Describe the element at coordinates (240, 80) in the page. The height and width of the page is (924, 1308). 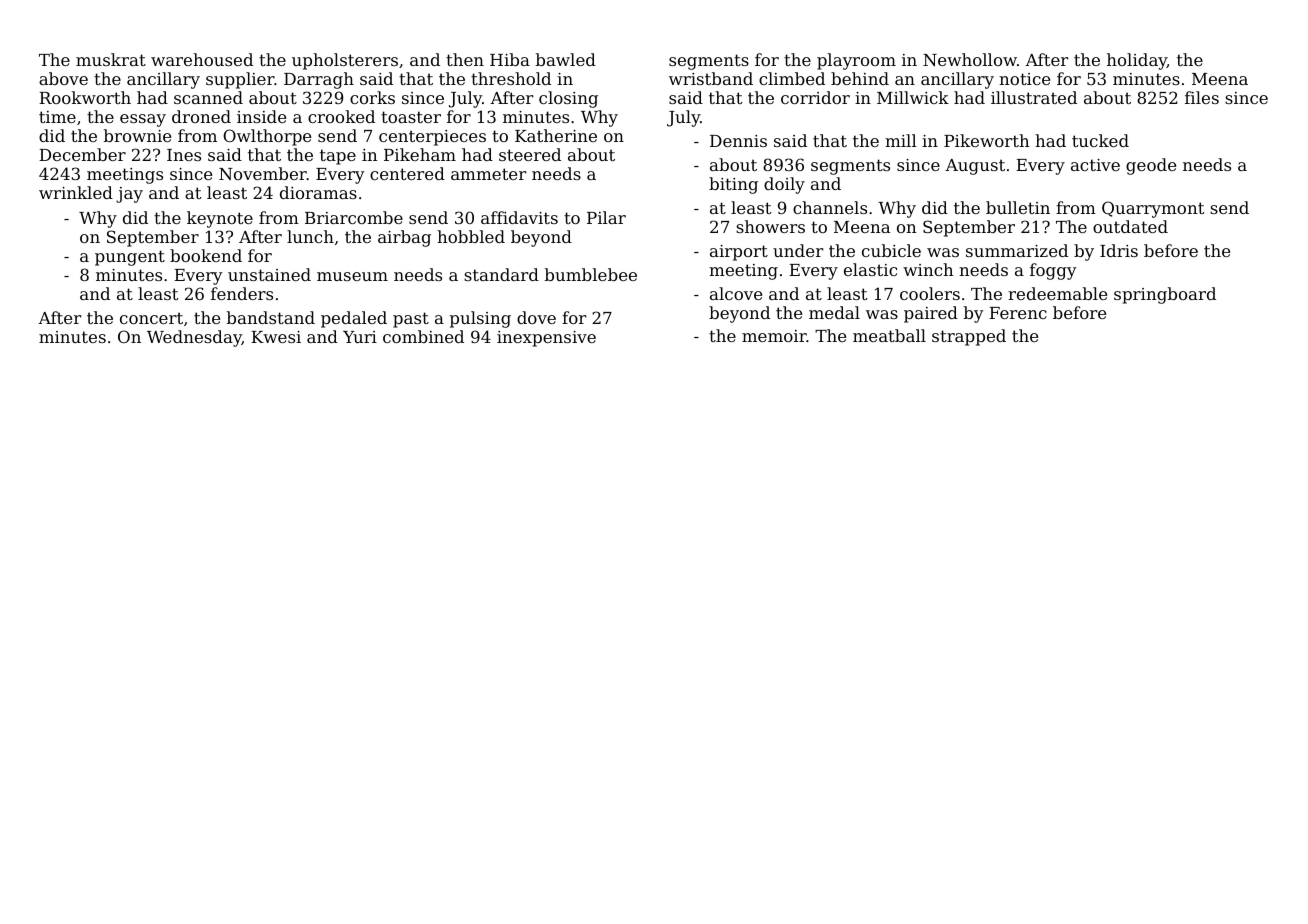
I see `supplier` at that location.
